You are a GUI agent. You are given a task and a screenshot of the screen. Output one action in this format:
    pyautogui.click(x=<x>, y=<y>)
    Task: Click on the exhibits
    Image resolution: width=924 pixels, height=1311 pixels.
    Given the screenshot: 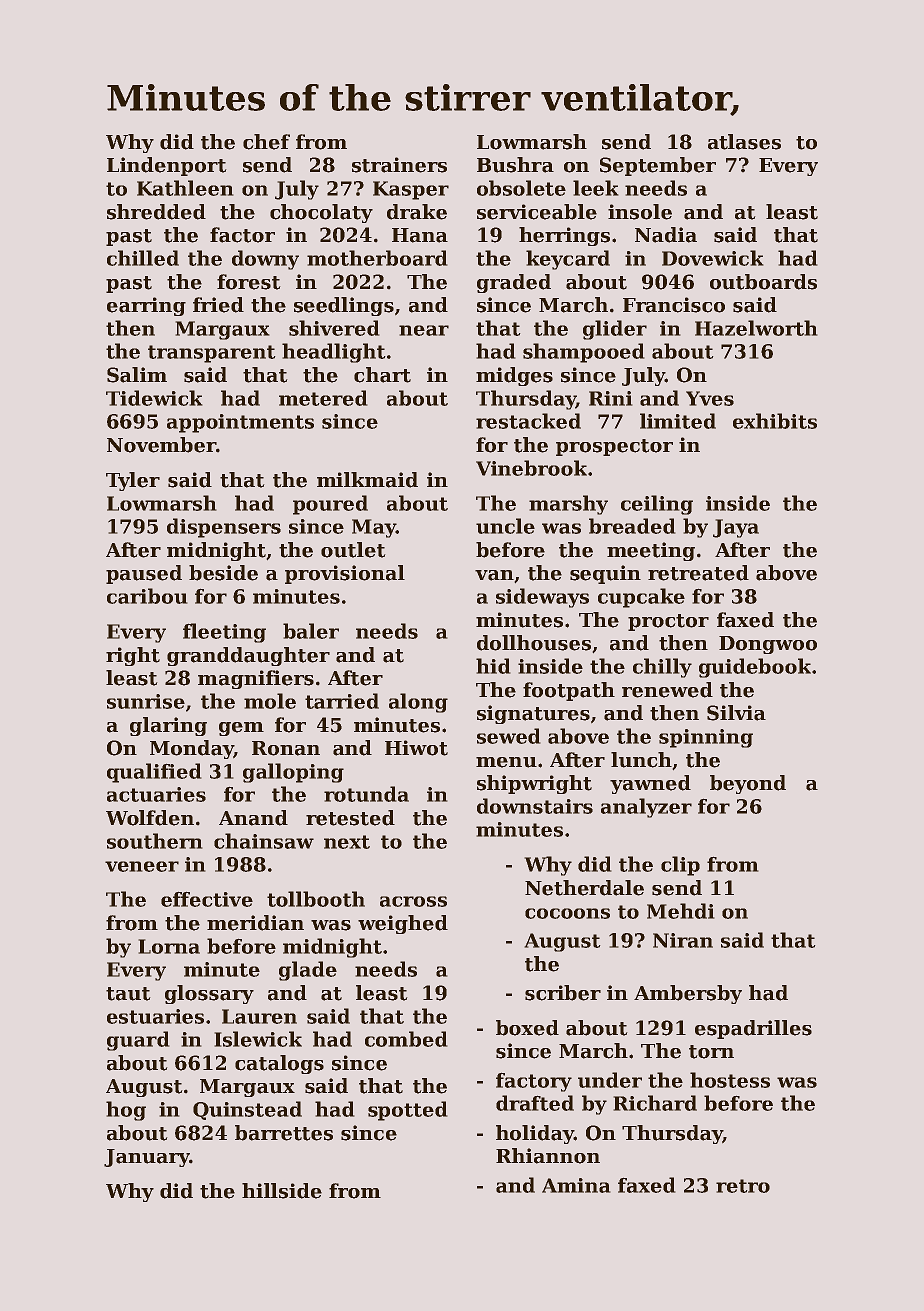 What is the action you would take?
    pyautogui.click(x=775, y=421)
